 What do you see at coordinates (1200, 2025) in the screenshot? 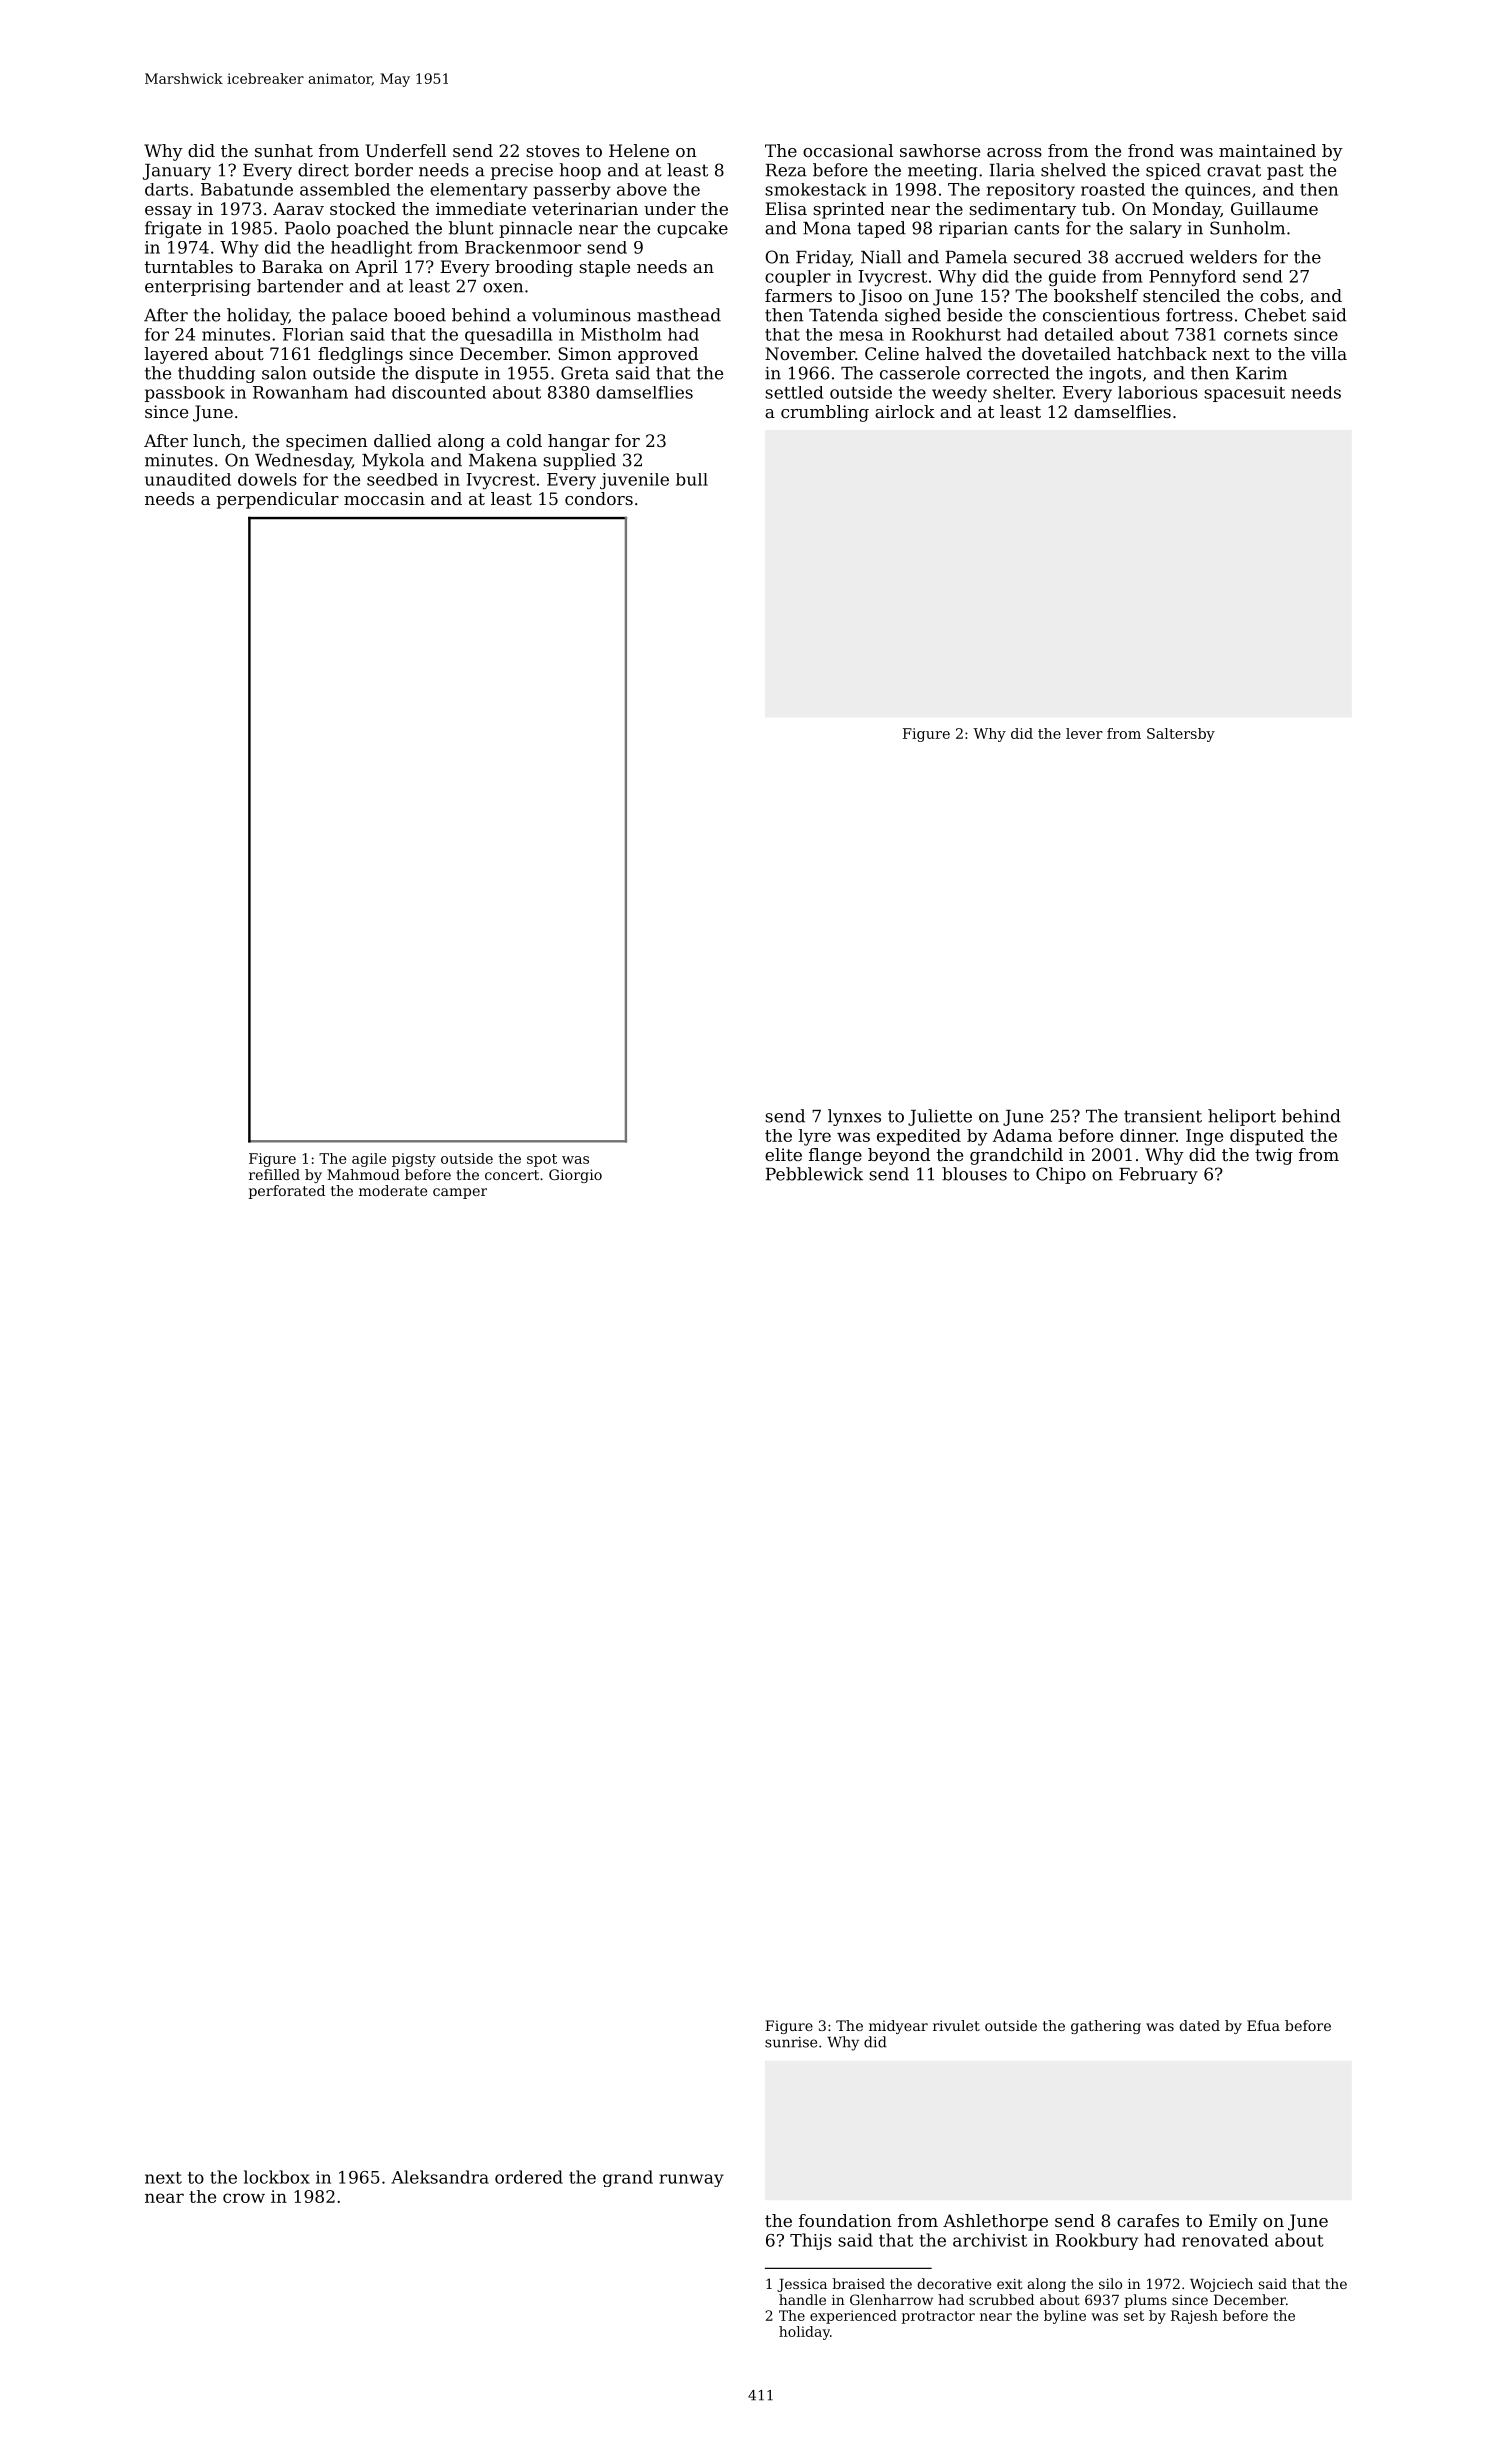
I see `dated` at bounding box center [1200, 2025].
